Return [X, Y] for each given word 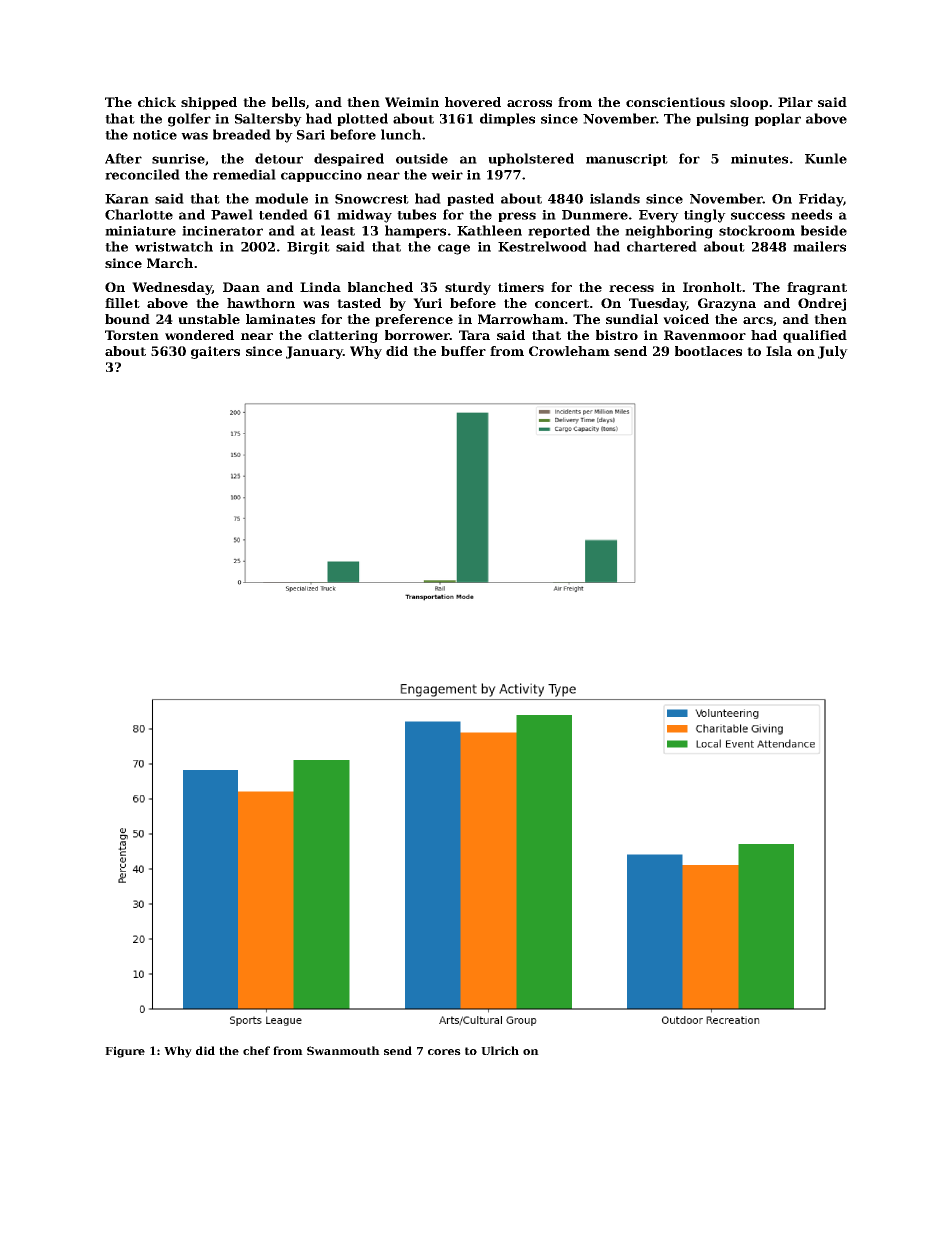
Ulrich [500, 1050]
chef [256, 1050]
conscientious [675, 102]
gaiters [215, 352]
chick [157, 102]
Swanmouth [343, 1050]
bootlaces [708, 351]
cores [444, 1052]
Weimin [412, 102]
